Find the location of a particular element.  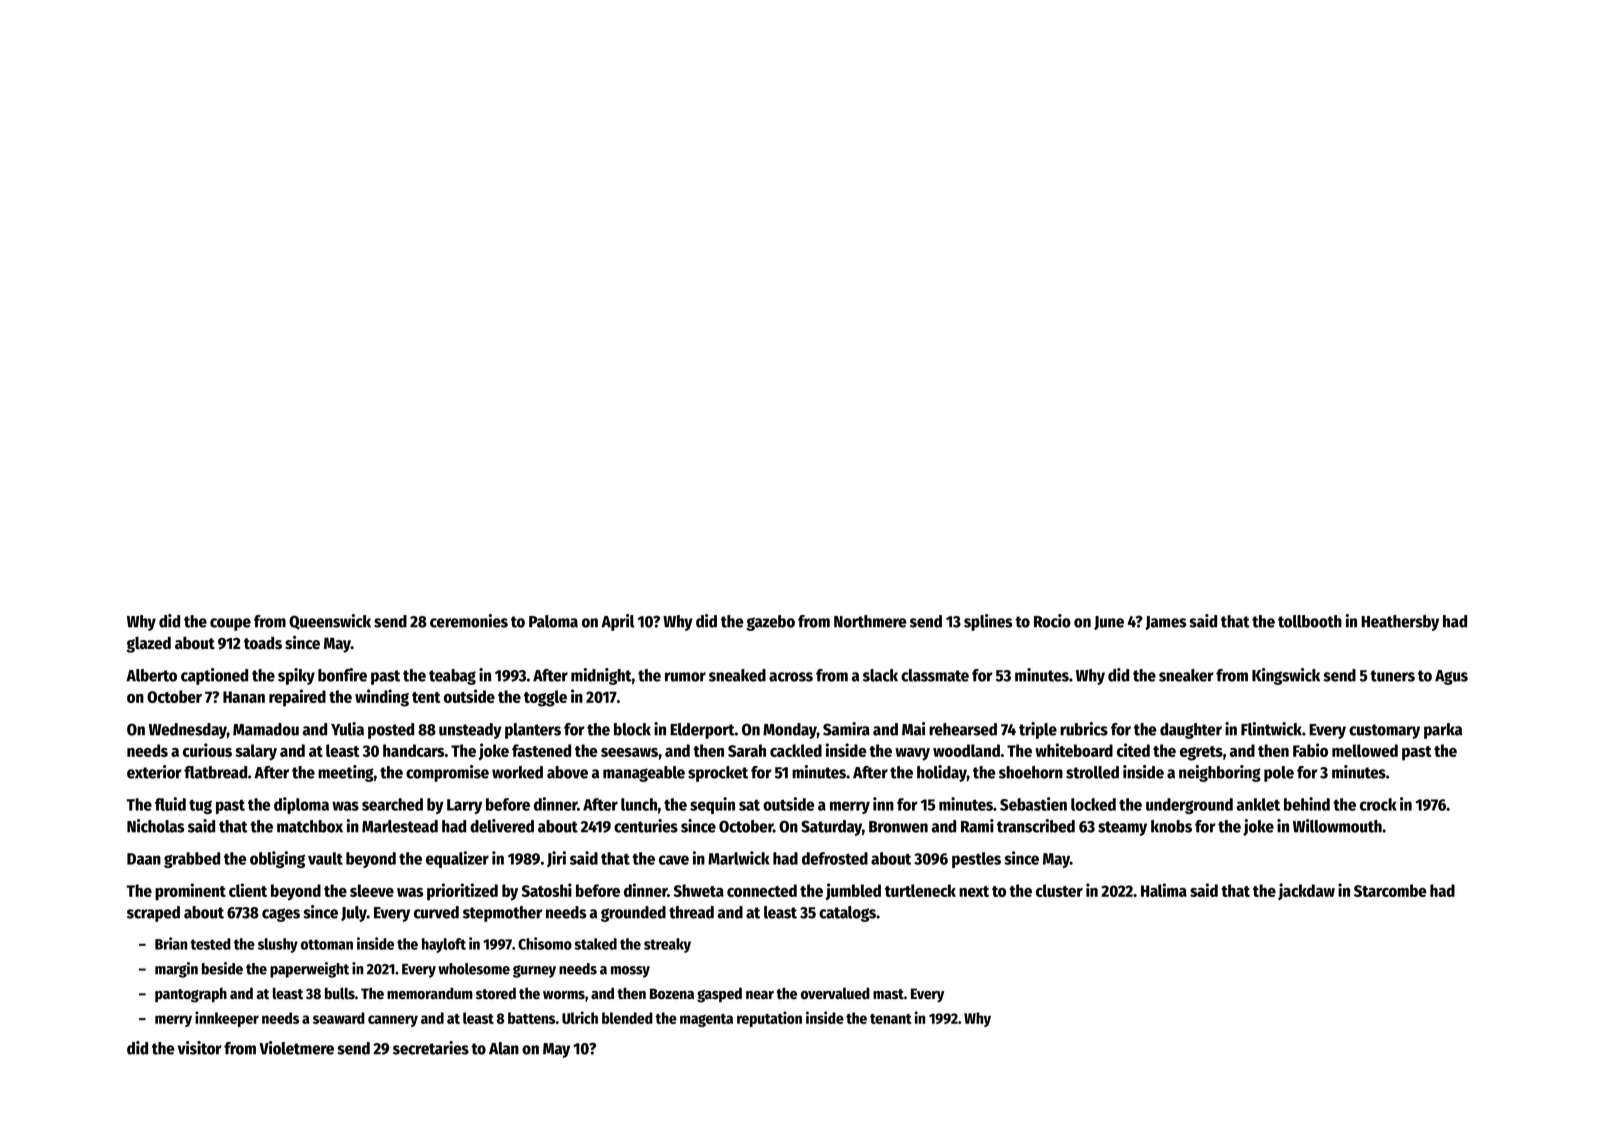

delivered is located at coordinates (502, 826).
